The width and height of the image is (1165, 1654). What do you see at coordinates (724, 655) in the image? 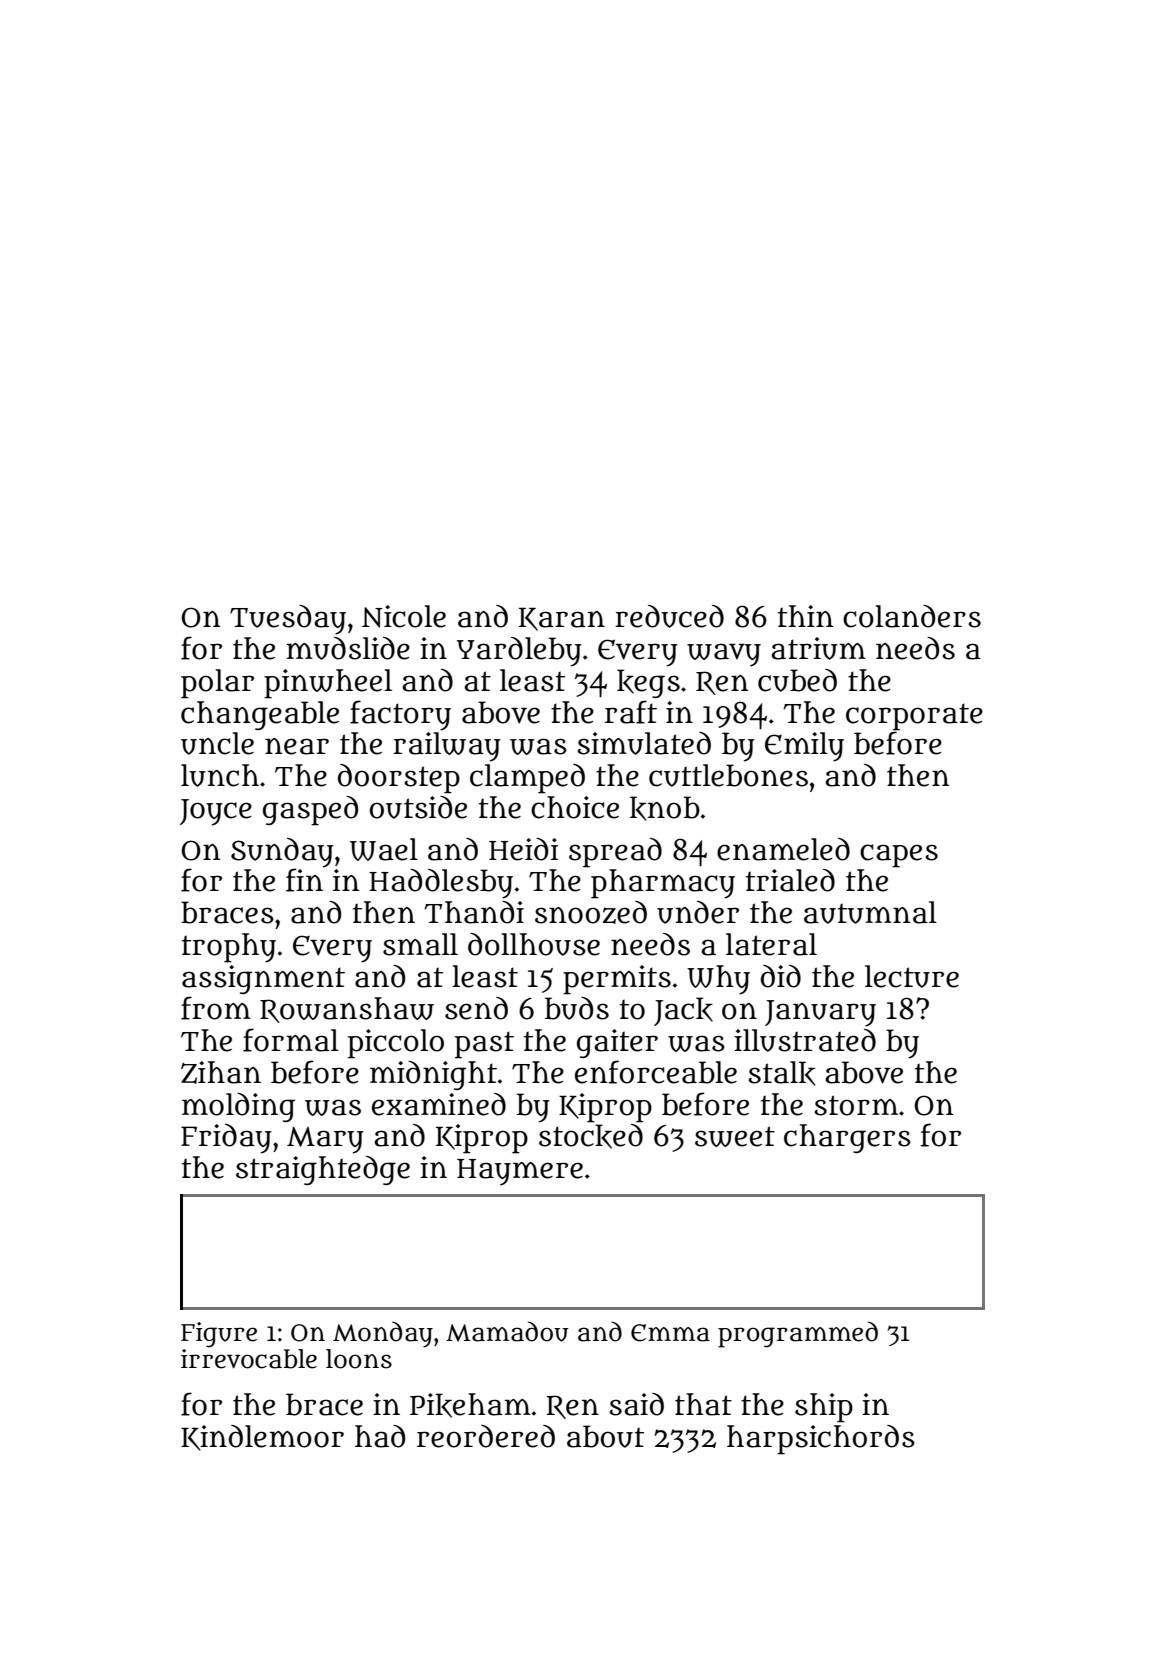
I see `wavy` at bounding box center [724, 655].
